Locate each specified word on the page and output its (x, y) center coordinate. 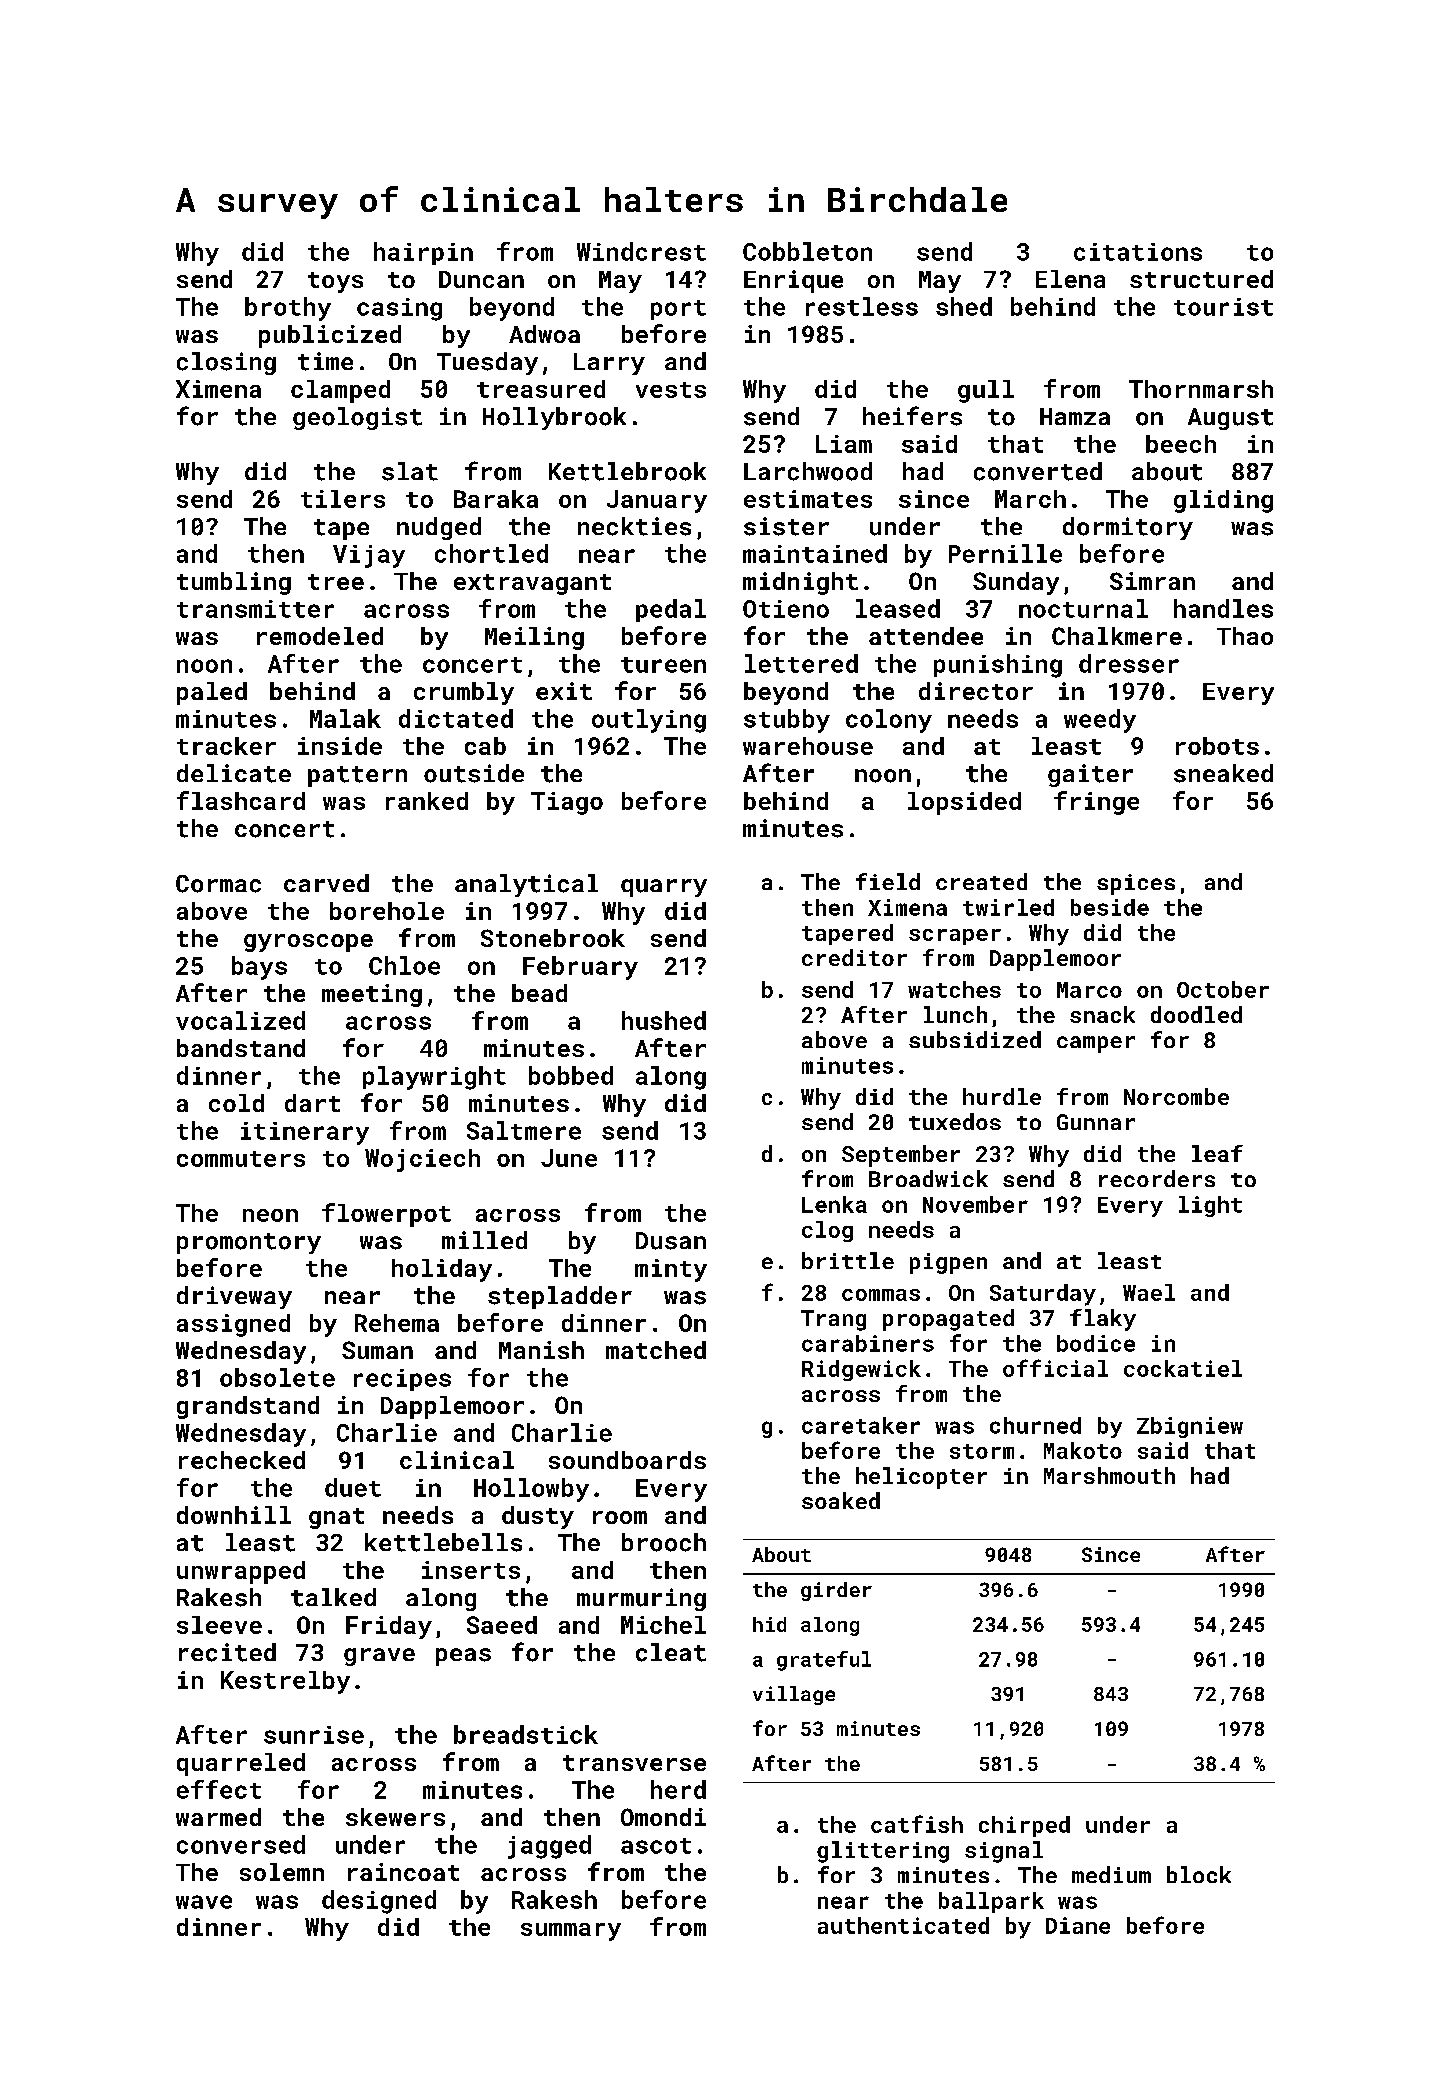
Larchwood (808, 471)
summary (571, 1932)
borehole (387, 911)
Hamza (1075, 416)
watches (954, 989)
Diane (1078, 1925)
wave (204, 1902)
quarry (664, 888)
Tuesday (487, 363)
